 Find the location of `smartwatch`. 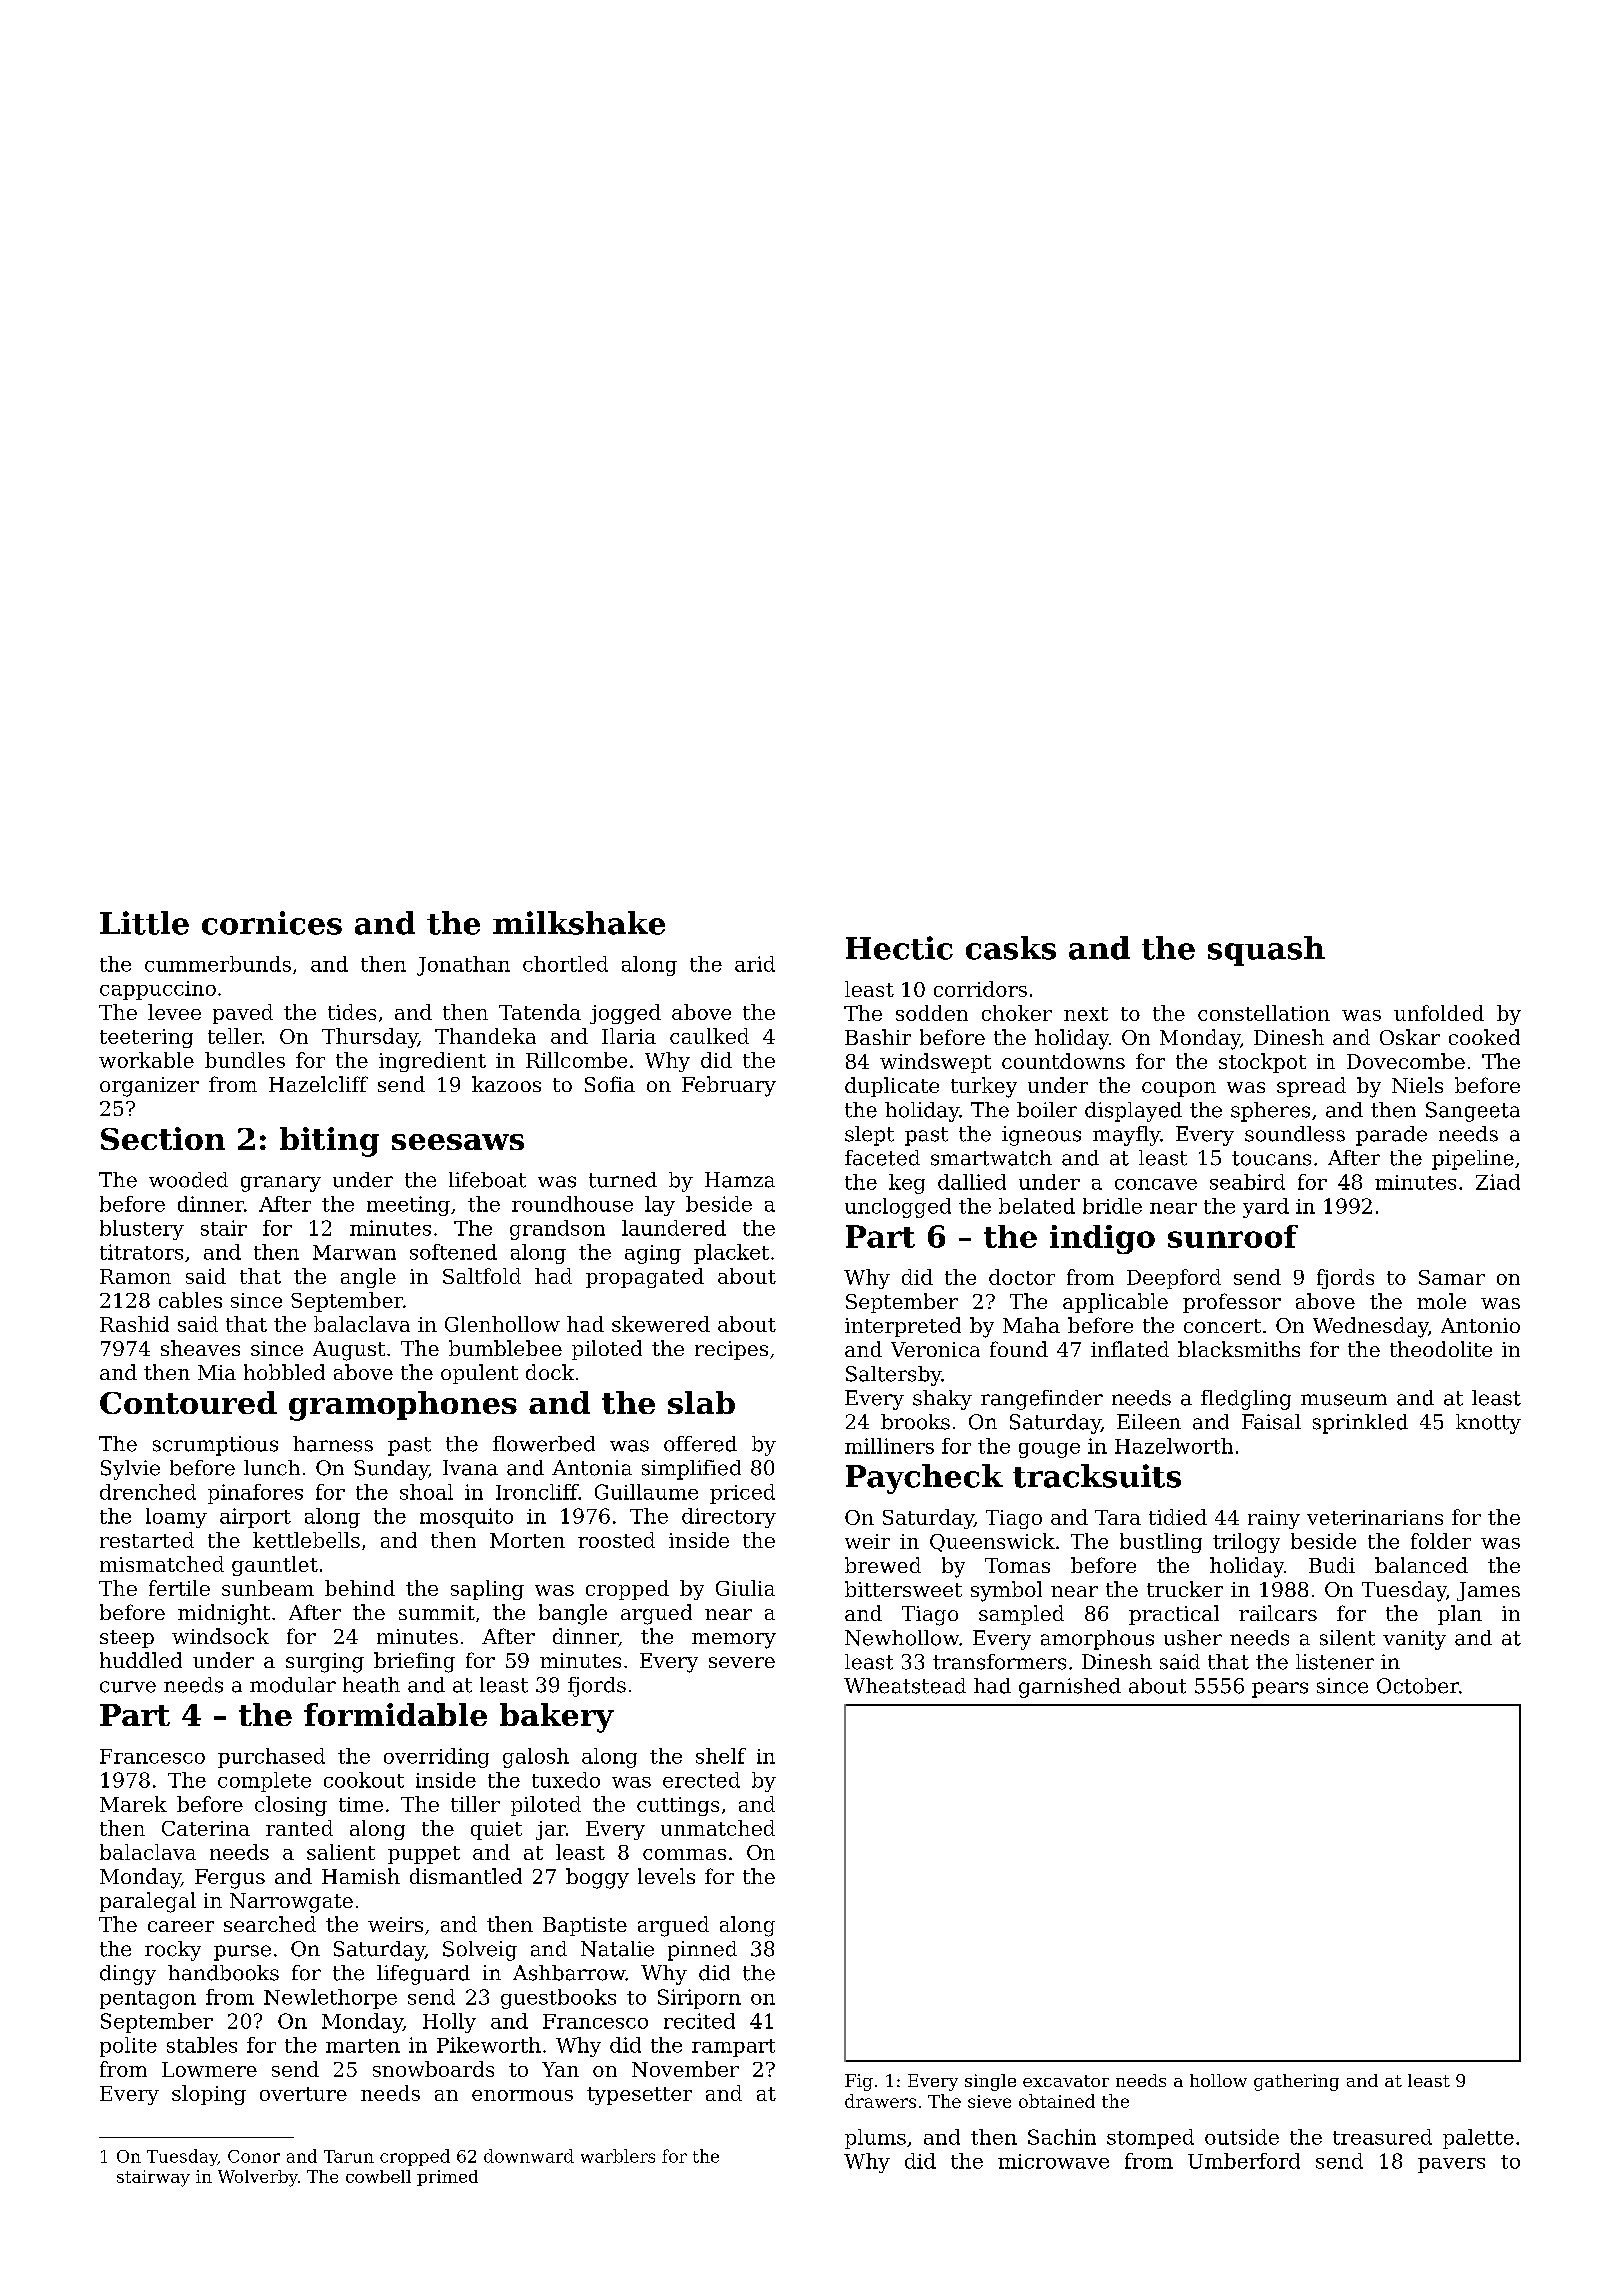

smartwatch is located at coordinates (991, 1158).
